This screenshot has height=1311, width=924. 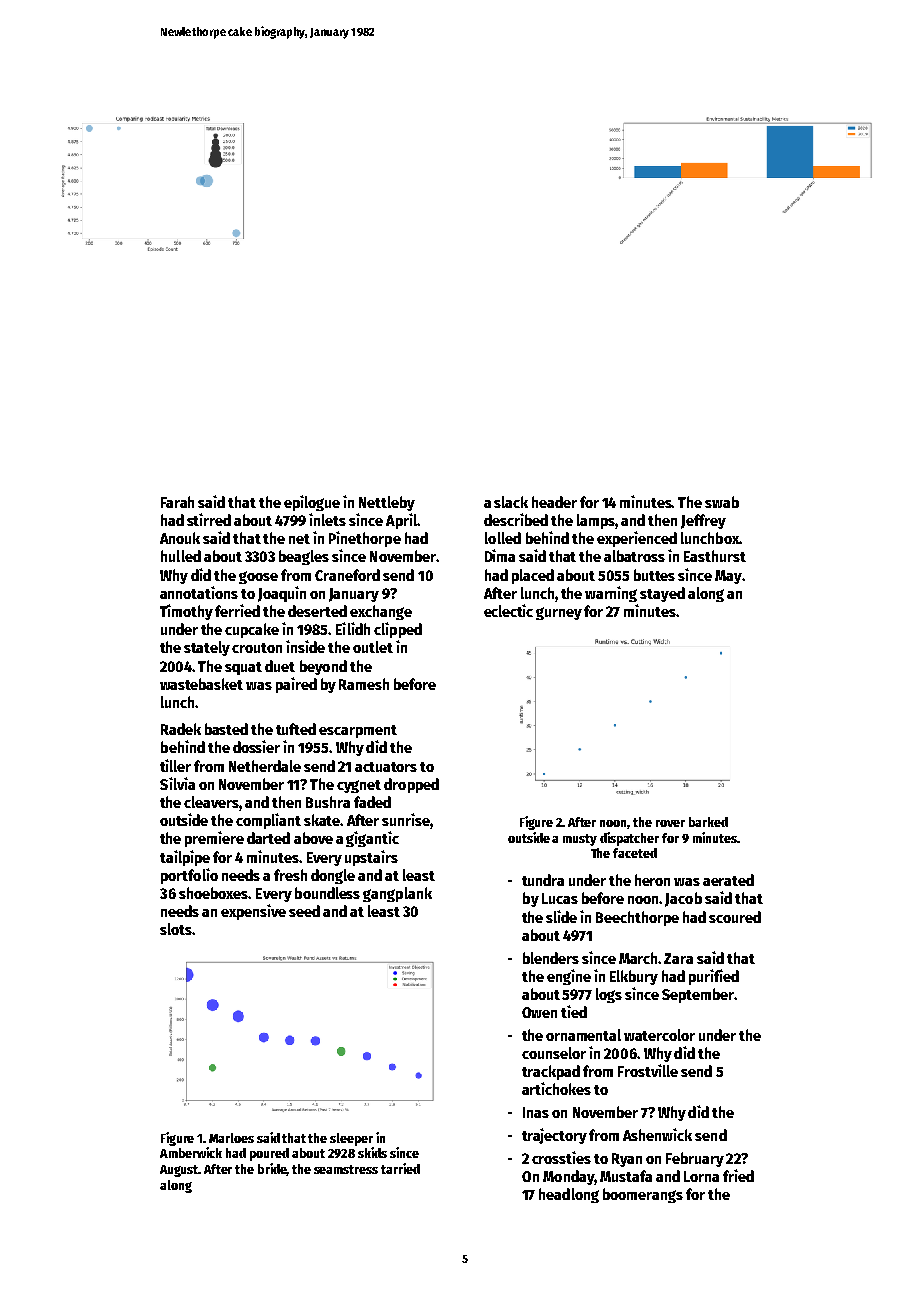 What do you see at coordinates (364, 684) in the screenshot?
I see `Ramesh` at bounding box center [364, 684].
